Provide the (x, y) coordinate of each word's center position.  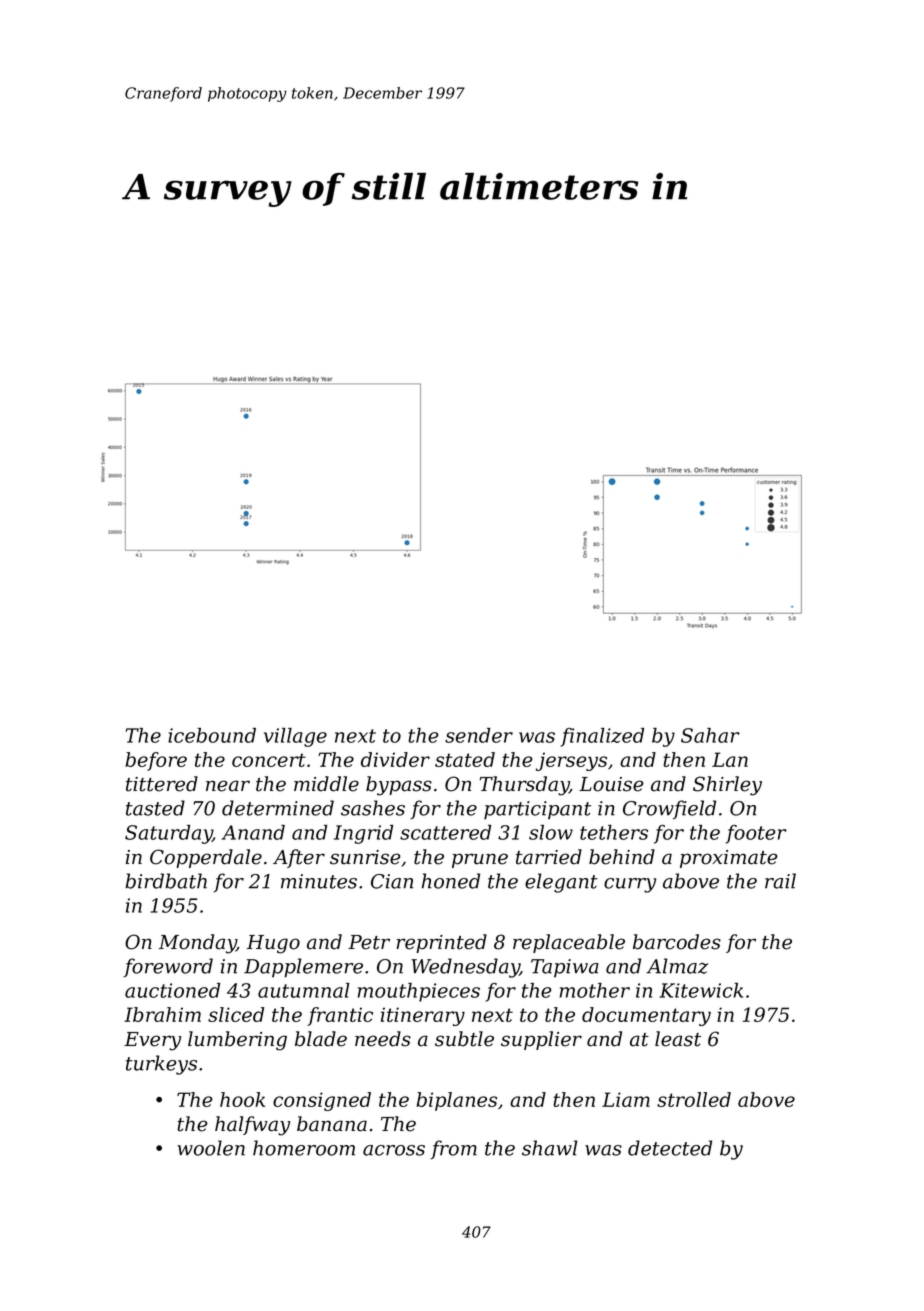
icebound (212, 735)
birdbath (166, 881)
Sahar (710, 735)
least (678, 1039)
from (453, 1149)
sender (479, 735)
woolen (211, 1148)
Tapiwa (565, 968)
